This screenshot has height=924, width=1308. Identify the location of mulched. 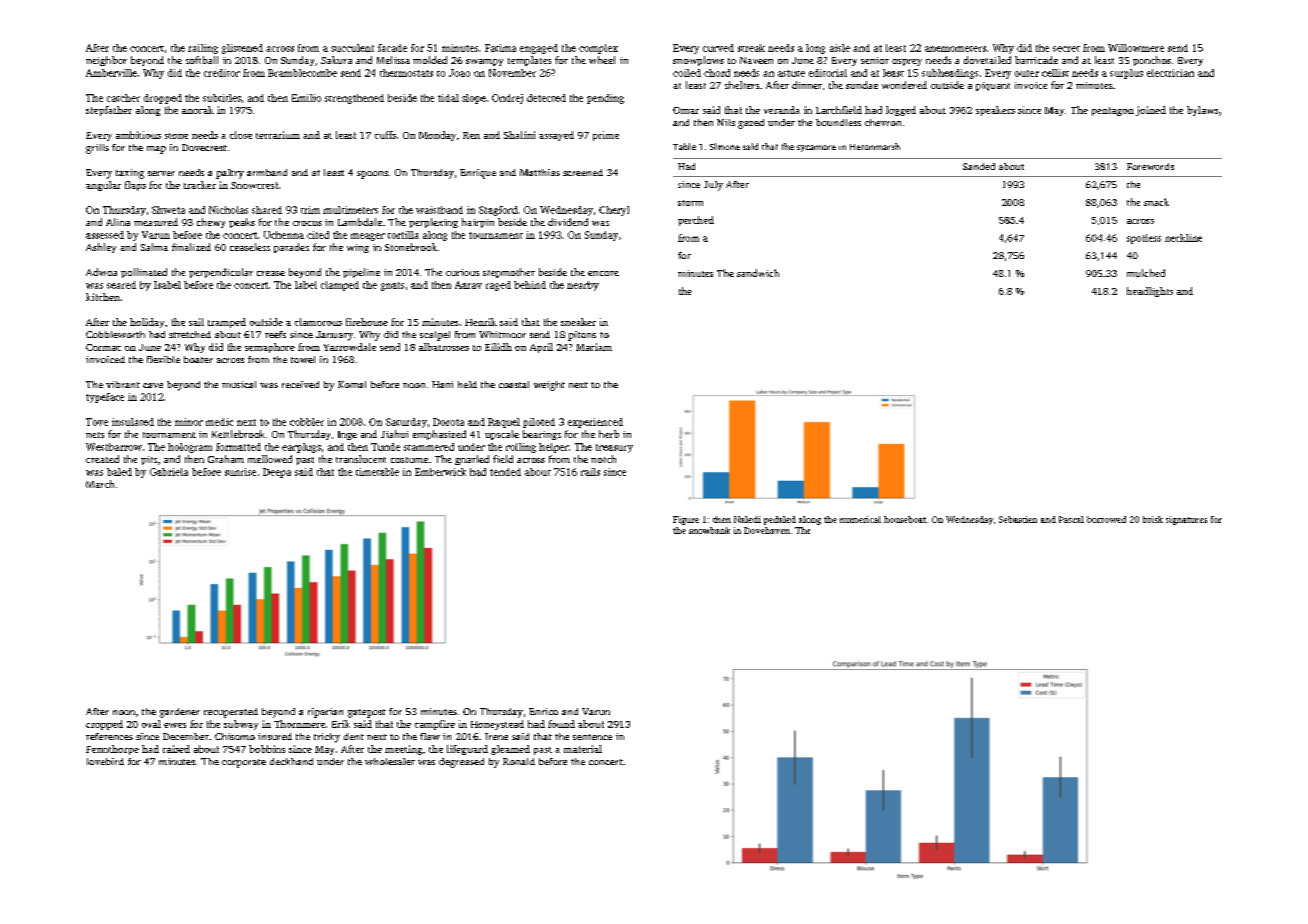
(1146, 273).
